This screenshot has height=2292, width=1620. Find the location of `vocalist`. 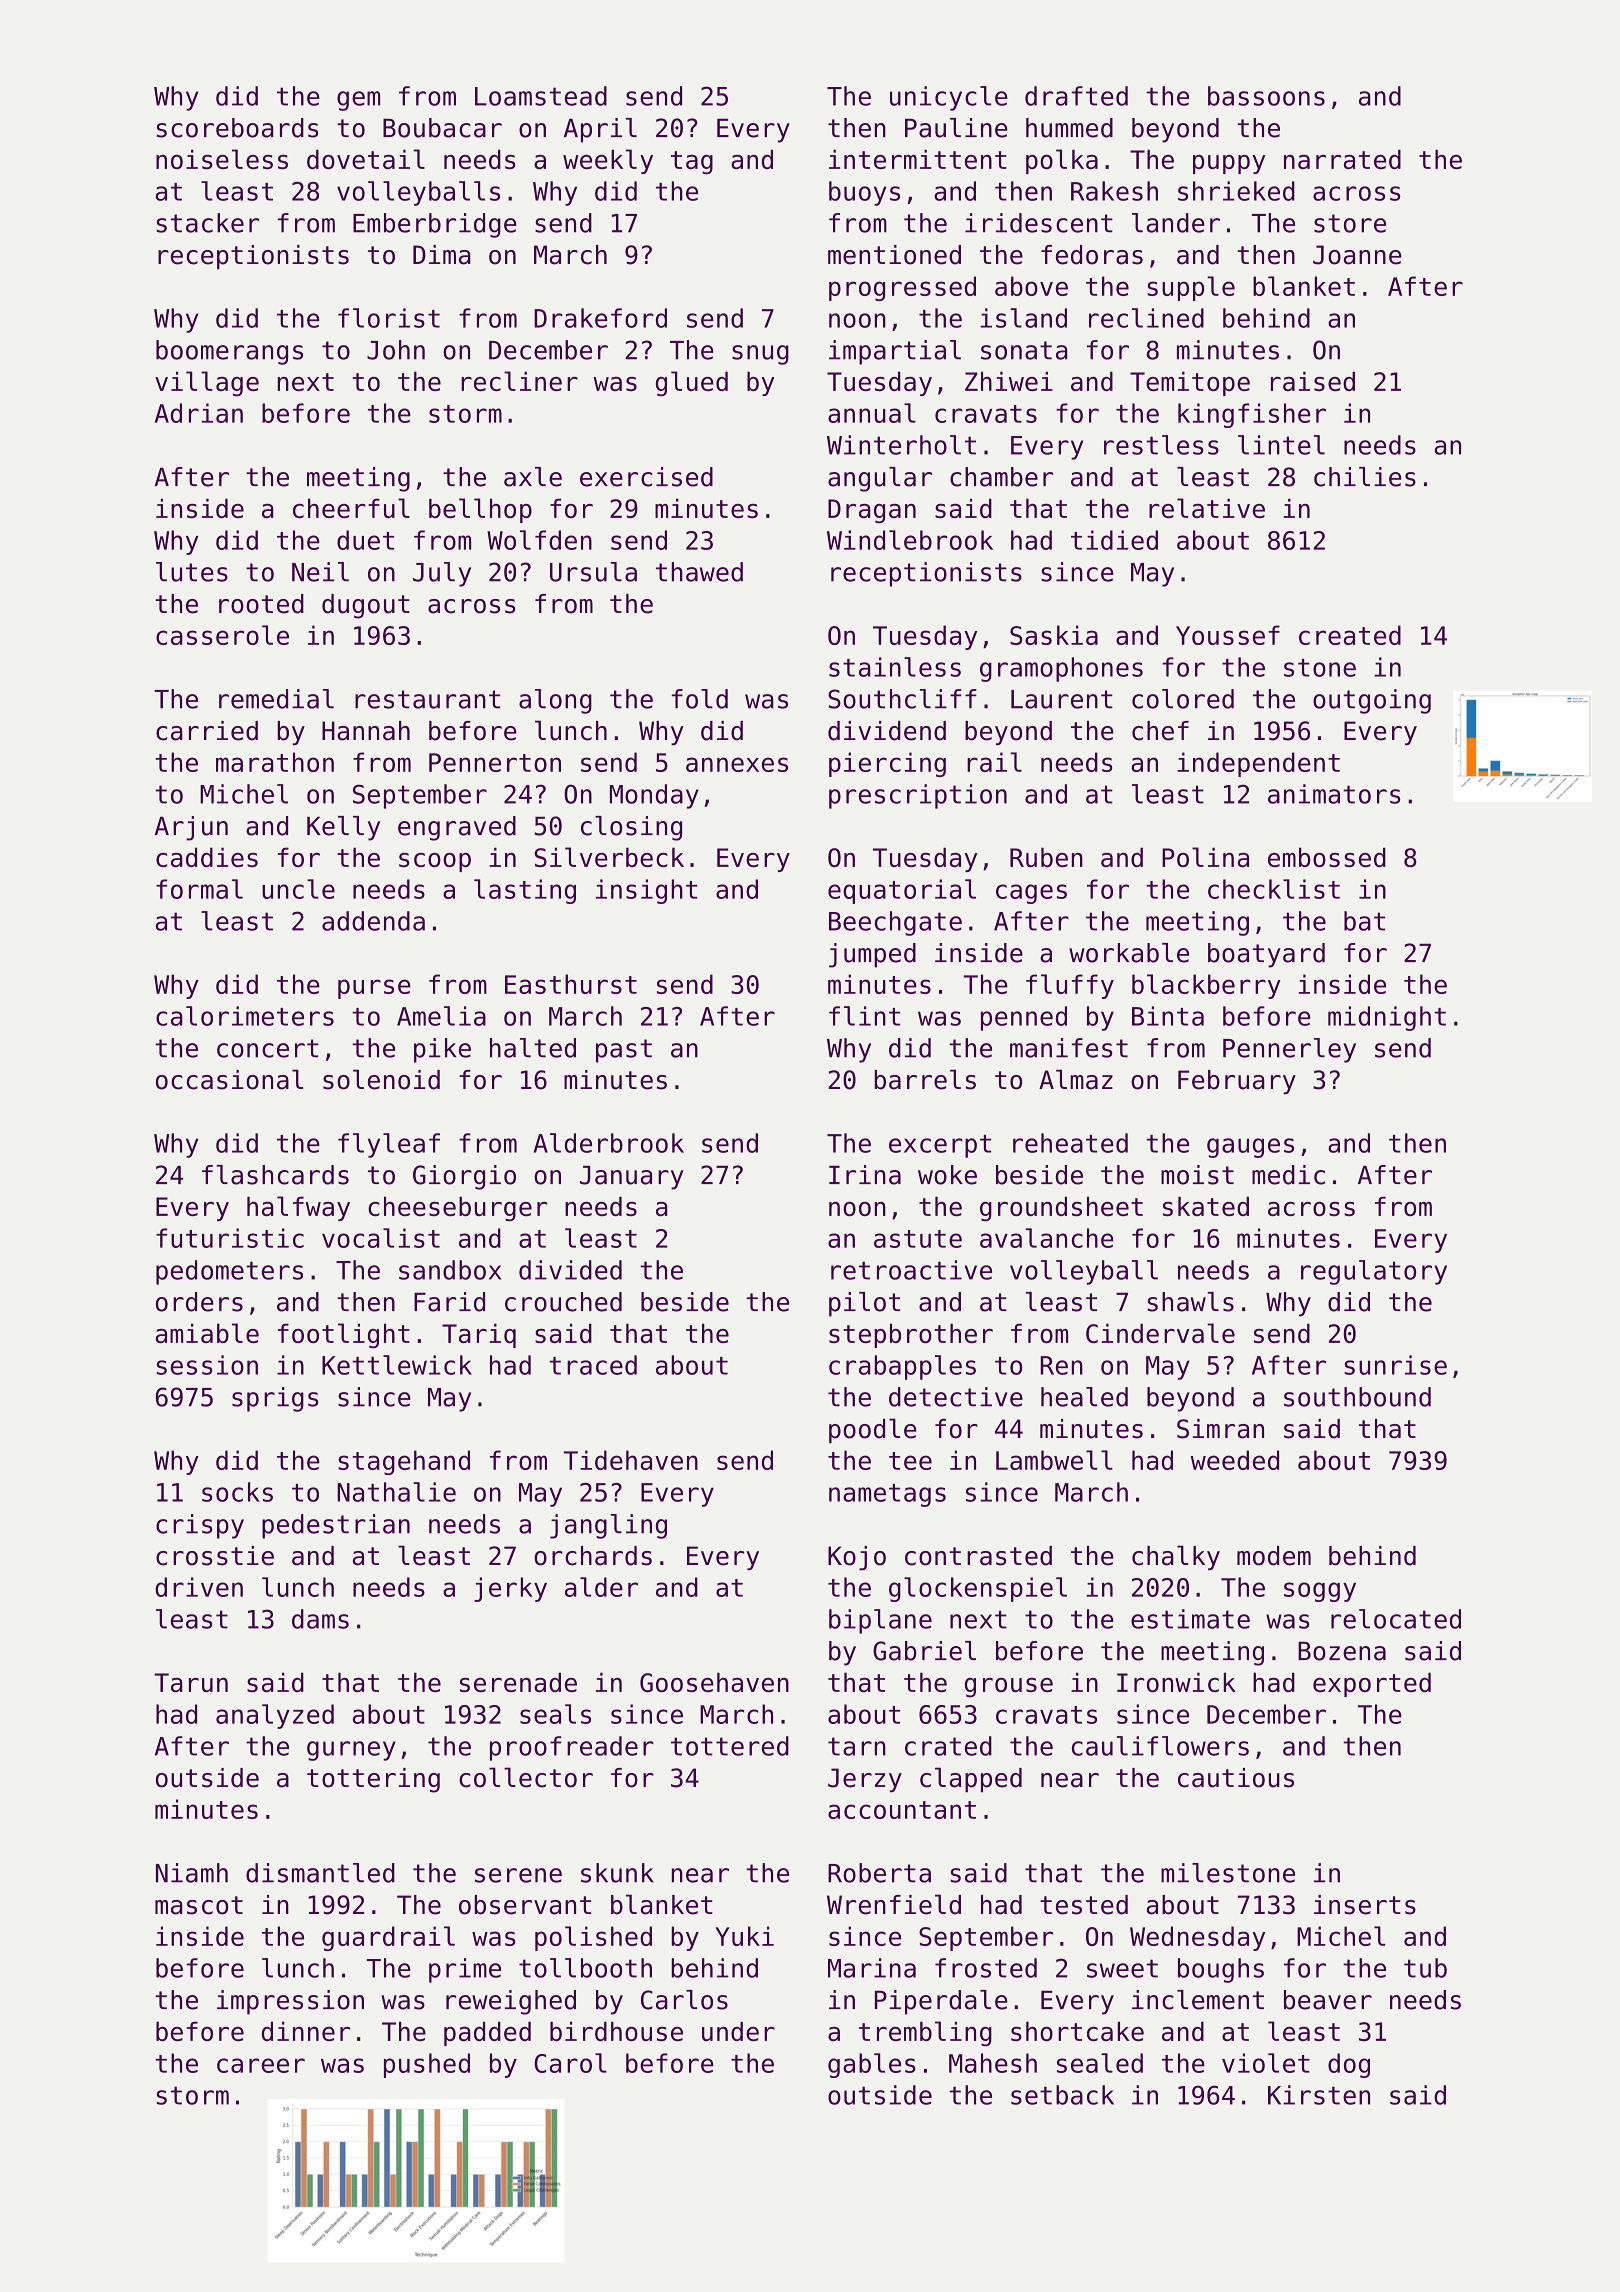

vocalist is located at coordinates (381, 1238).
